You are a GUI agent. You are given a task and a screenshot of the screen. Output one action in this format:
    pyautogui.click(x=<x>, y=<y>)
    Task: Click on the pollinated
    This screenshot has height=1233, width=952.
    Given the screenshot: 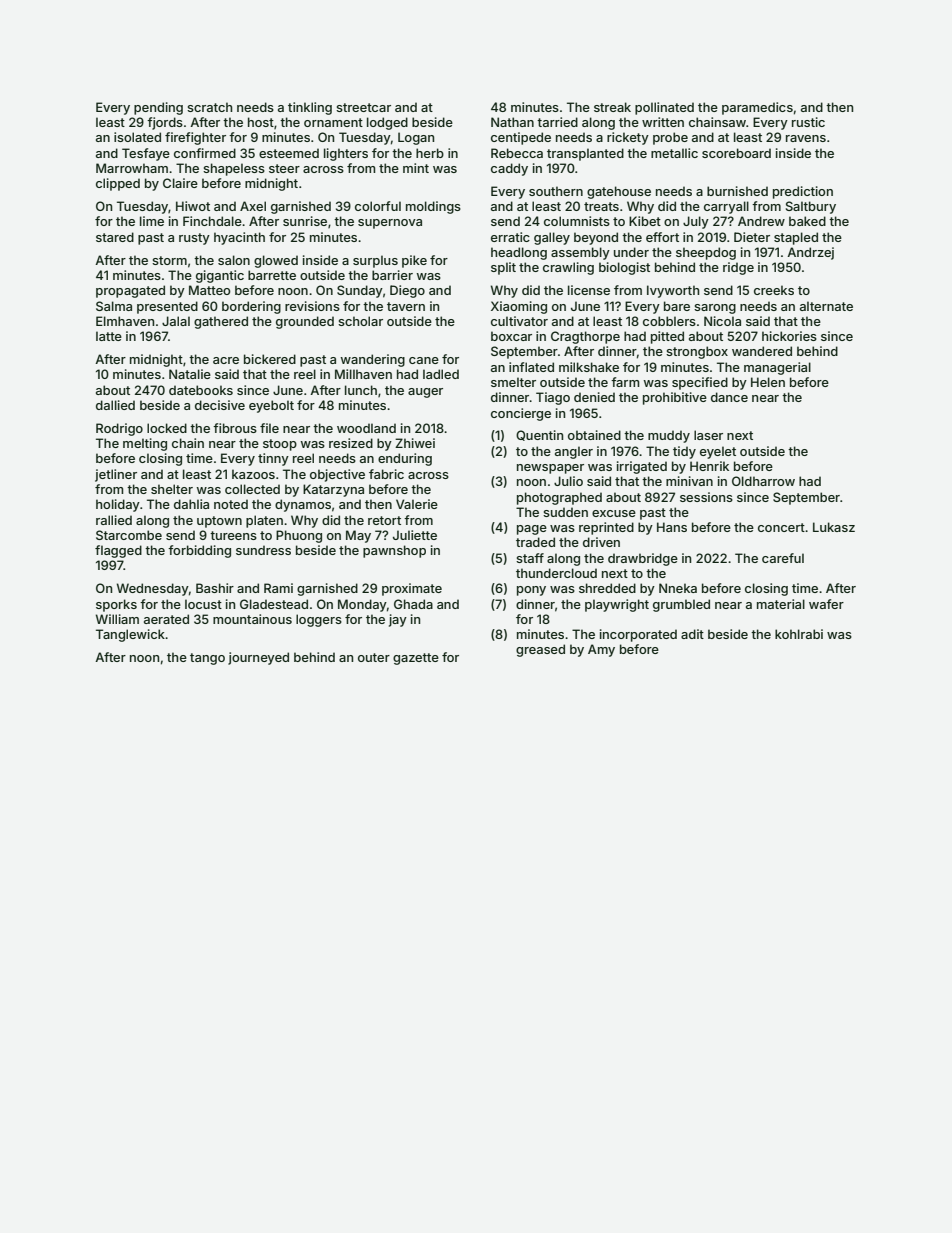 What is the action you would take?
    pyautogui.click(x=664, y=108)
